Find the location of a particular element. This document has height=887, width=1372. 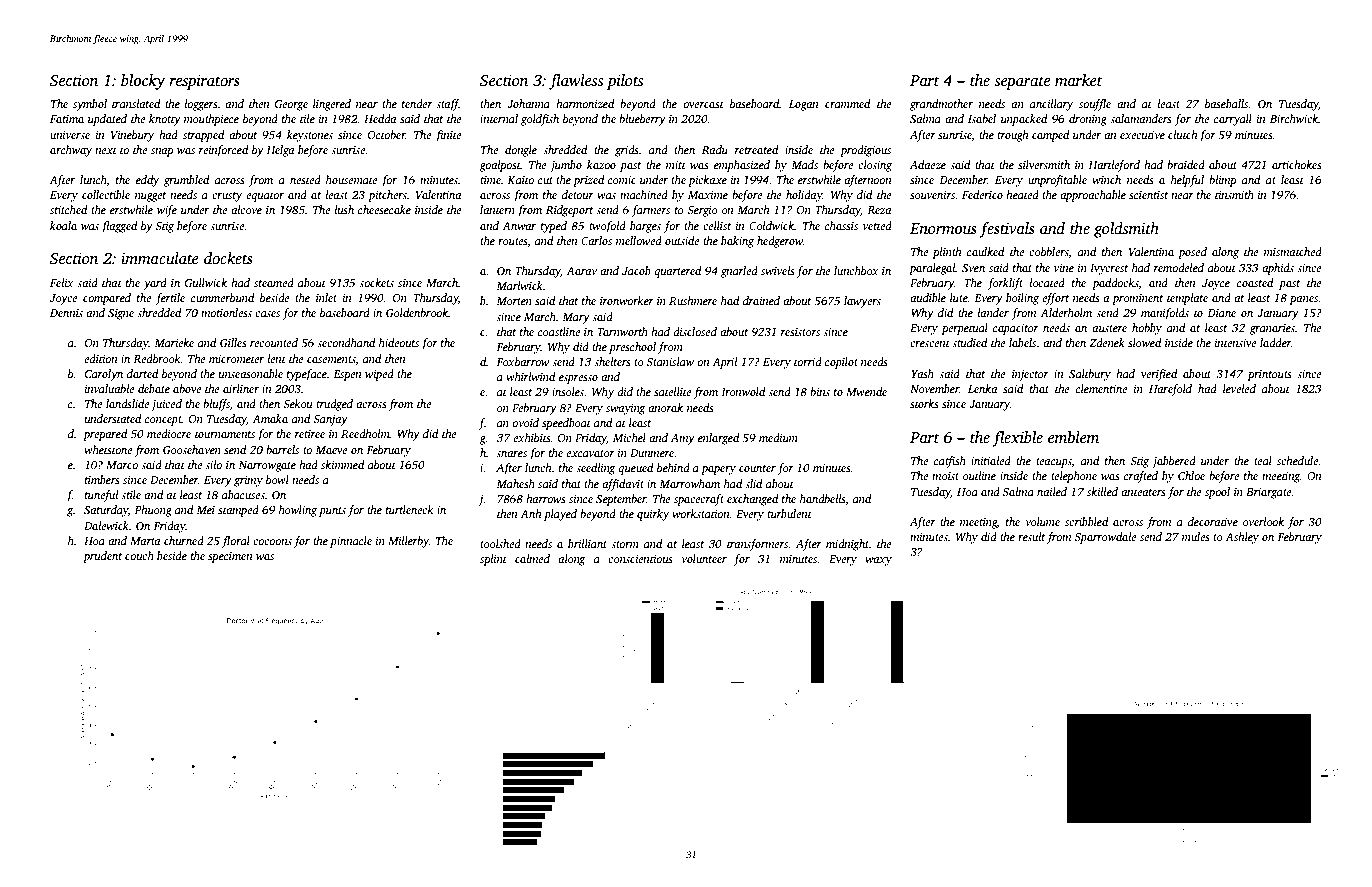

speedboat is located at coordinates (566, 424).
